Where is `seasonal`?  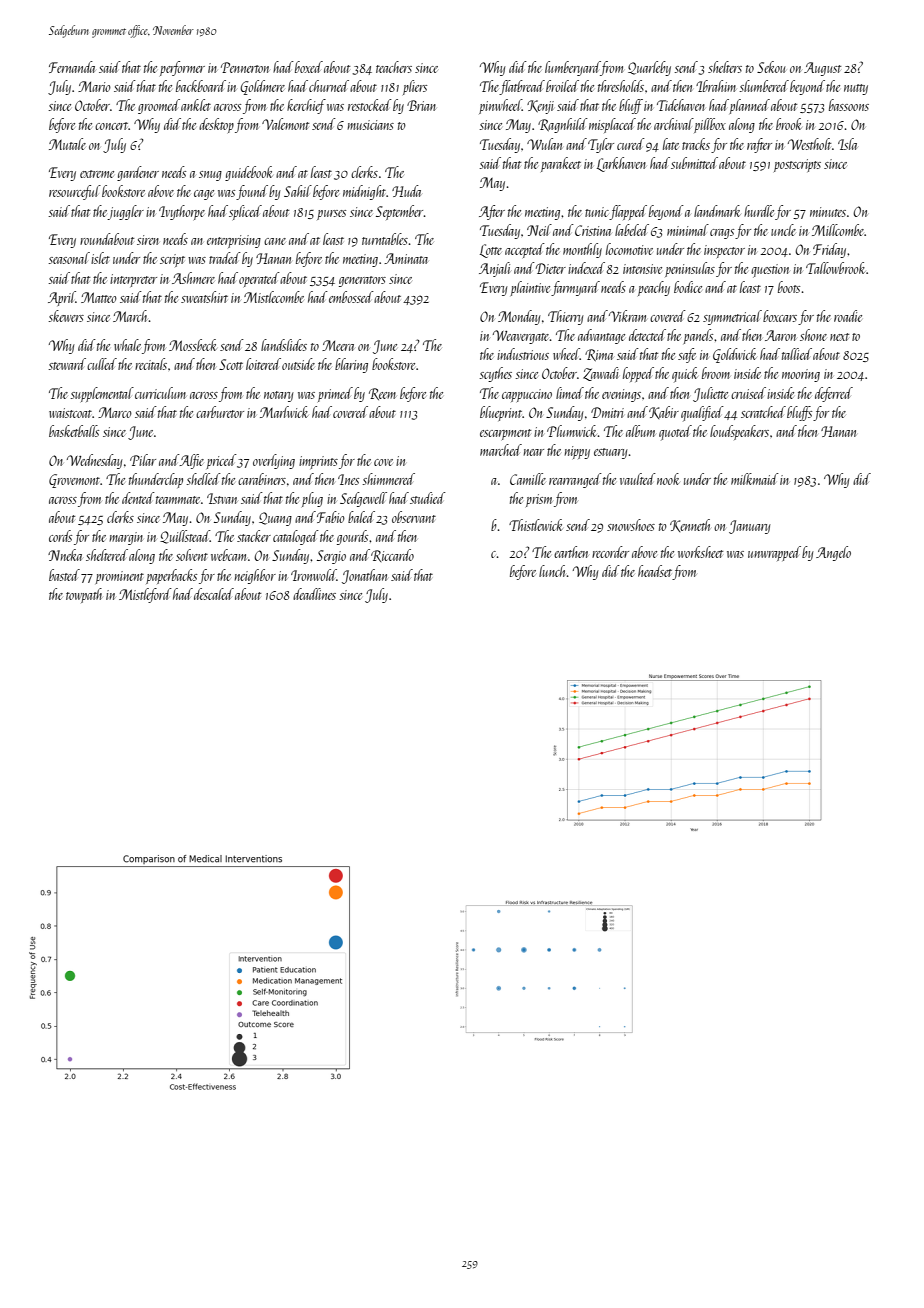 seasonal is located at coordinates (69, 258).
